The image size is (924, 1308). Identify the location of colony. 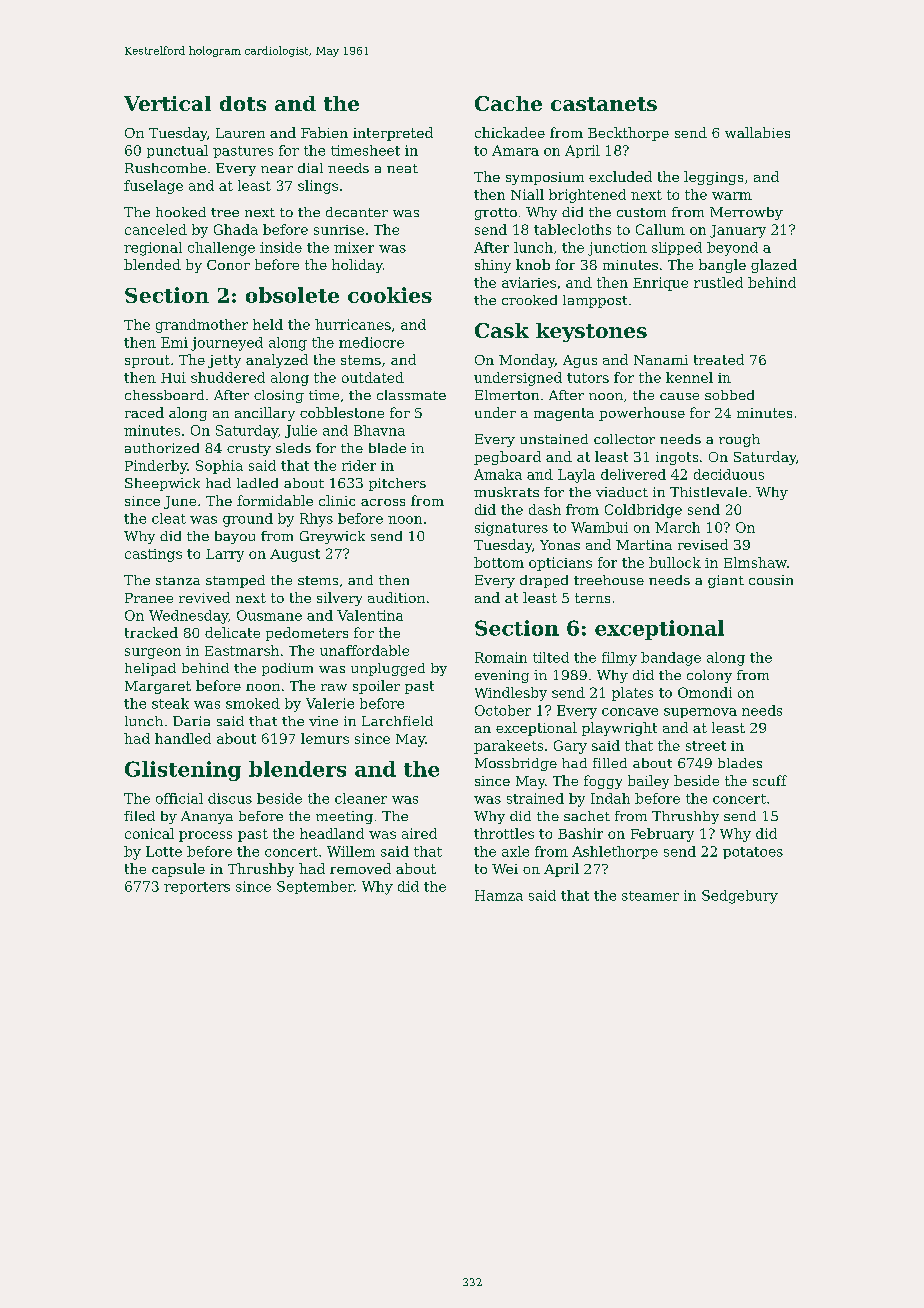
(709, 676).
